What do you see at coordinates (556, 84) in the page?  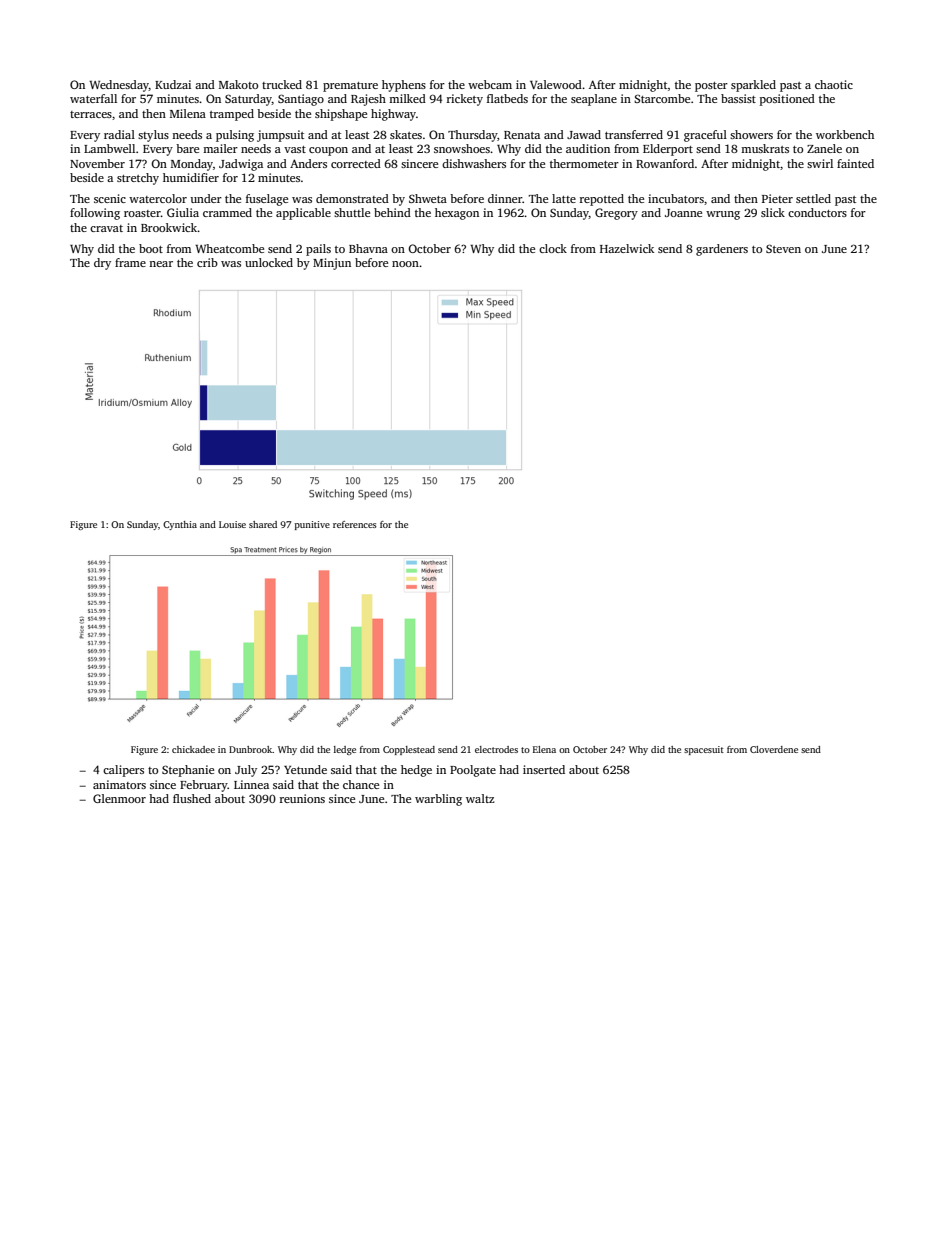 I see `Valewood` at bounding box center [556, 84].
